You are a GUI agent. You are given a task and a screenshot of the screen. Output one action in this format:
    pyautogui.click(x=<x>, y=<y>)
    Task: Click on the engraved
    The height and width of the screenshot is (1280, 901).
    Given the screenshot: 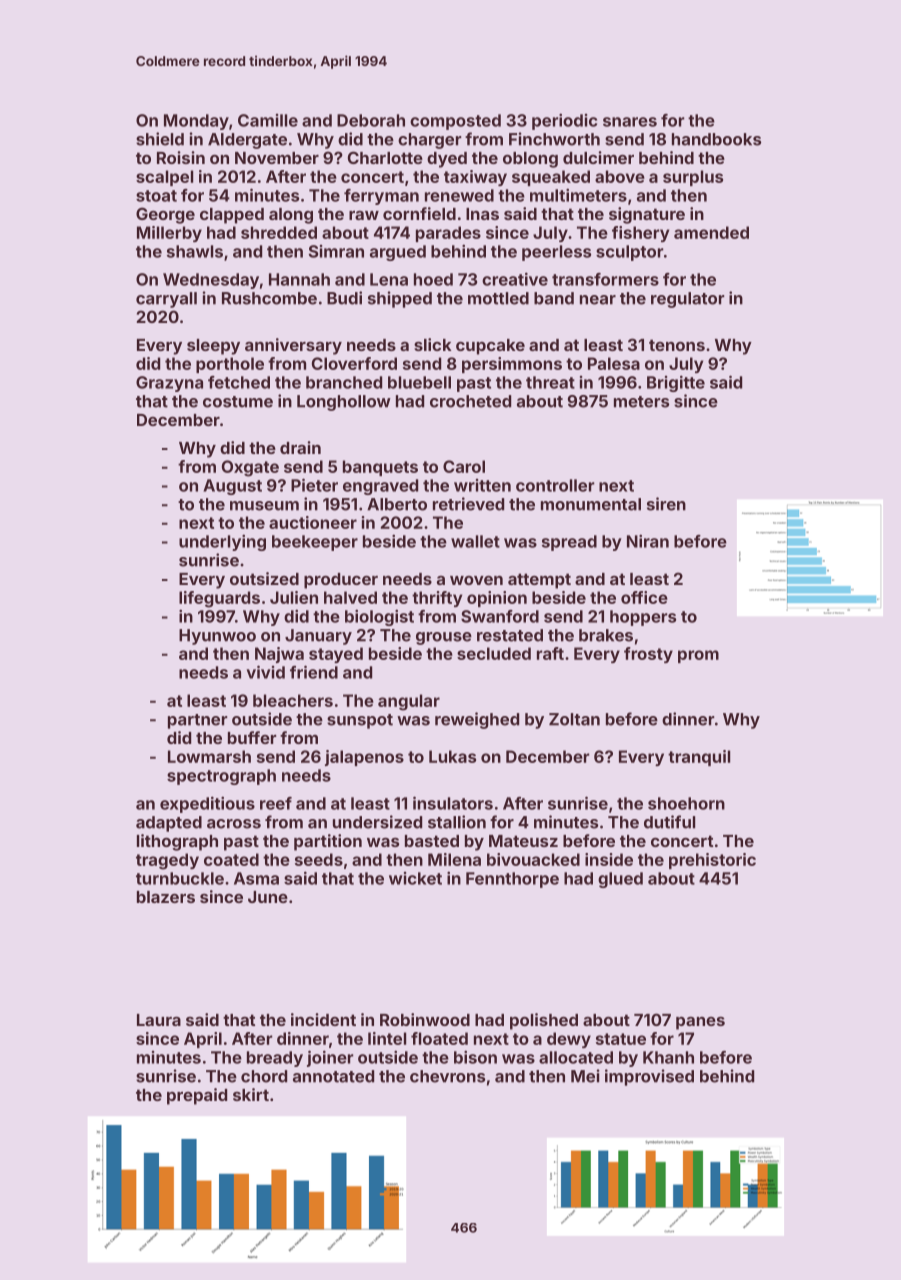 What is the action you would take?
    pyautogui.click(x=380, y=487)
